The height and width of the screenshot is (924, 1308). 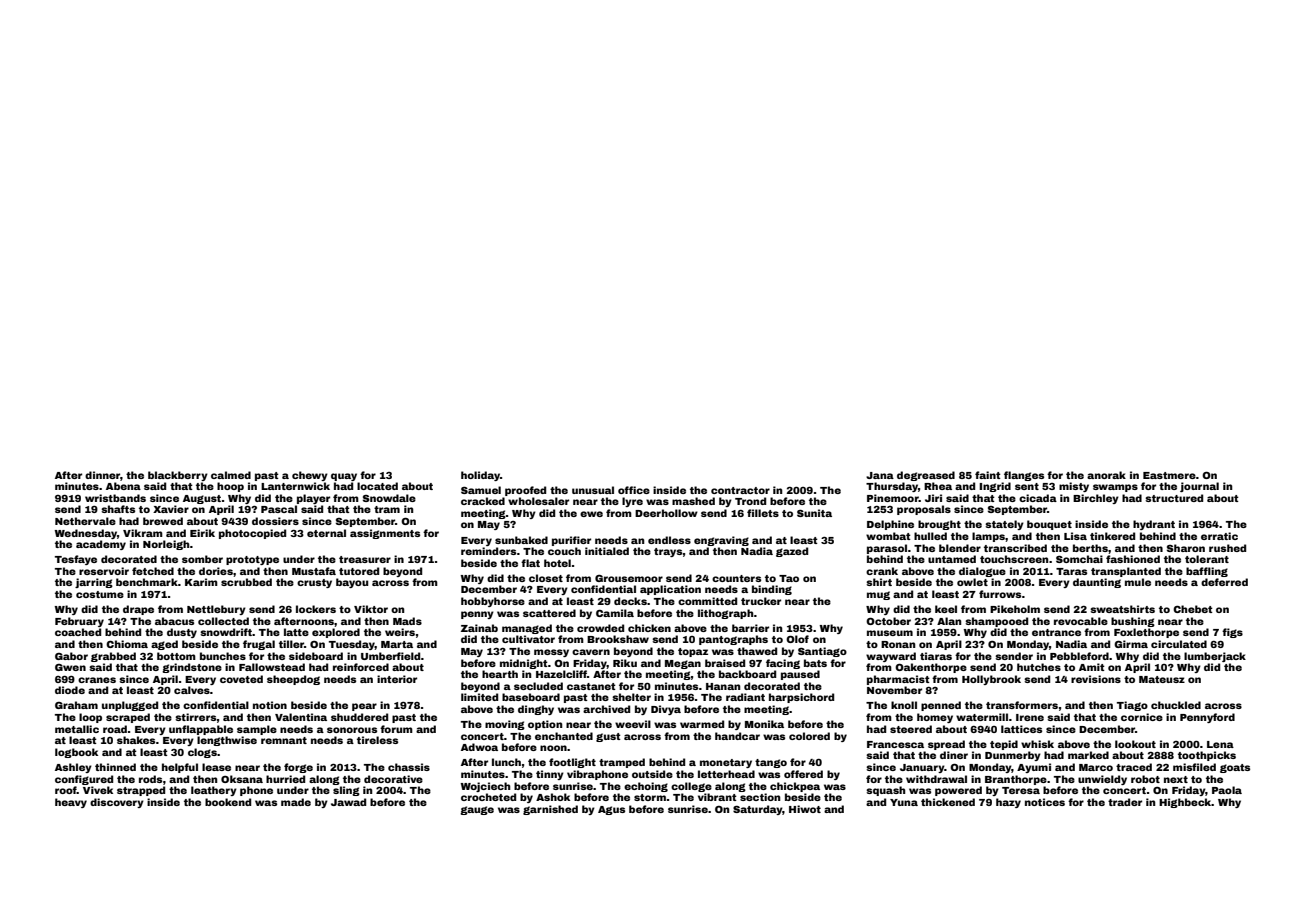 I want to click on strapped, so click(x=141, y=791).
